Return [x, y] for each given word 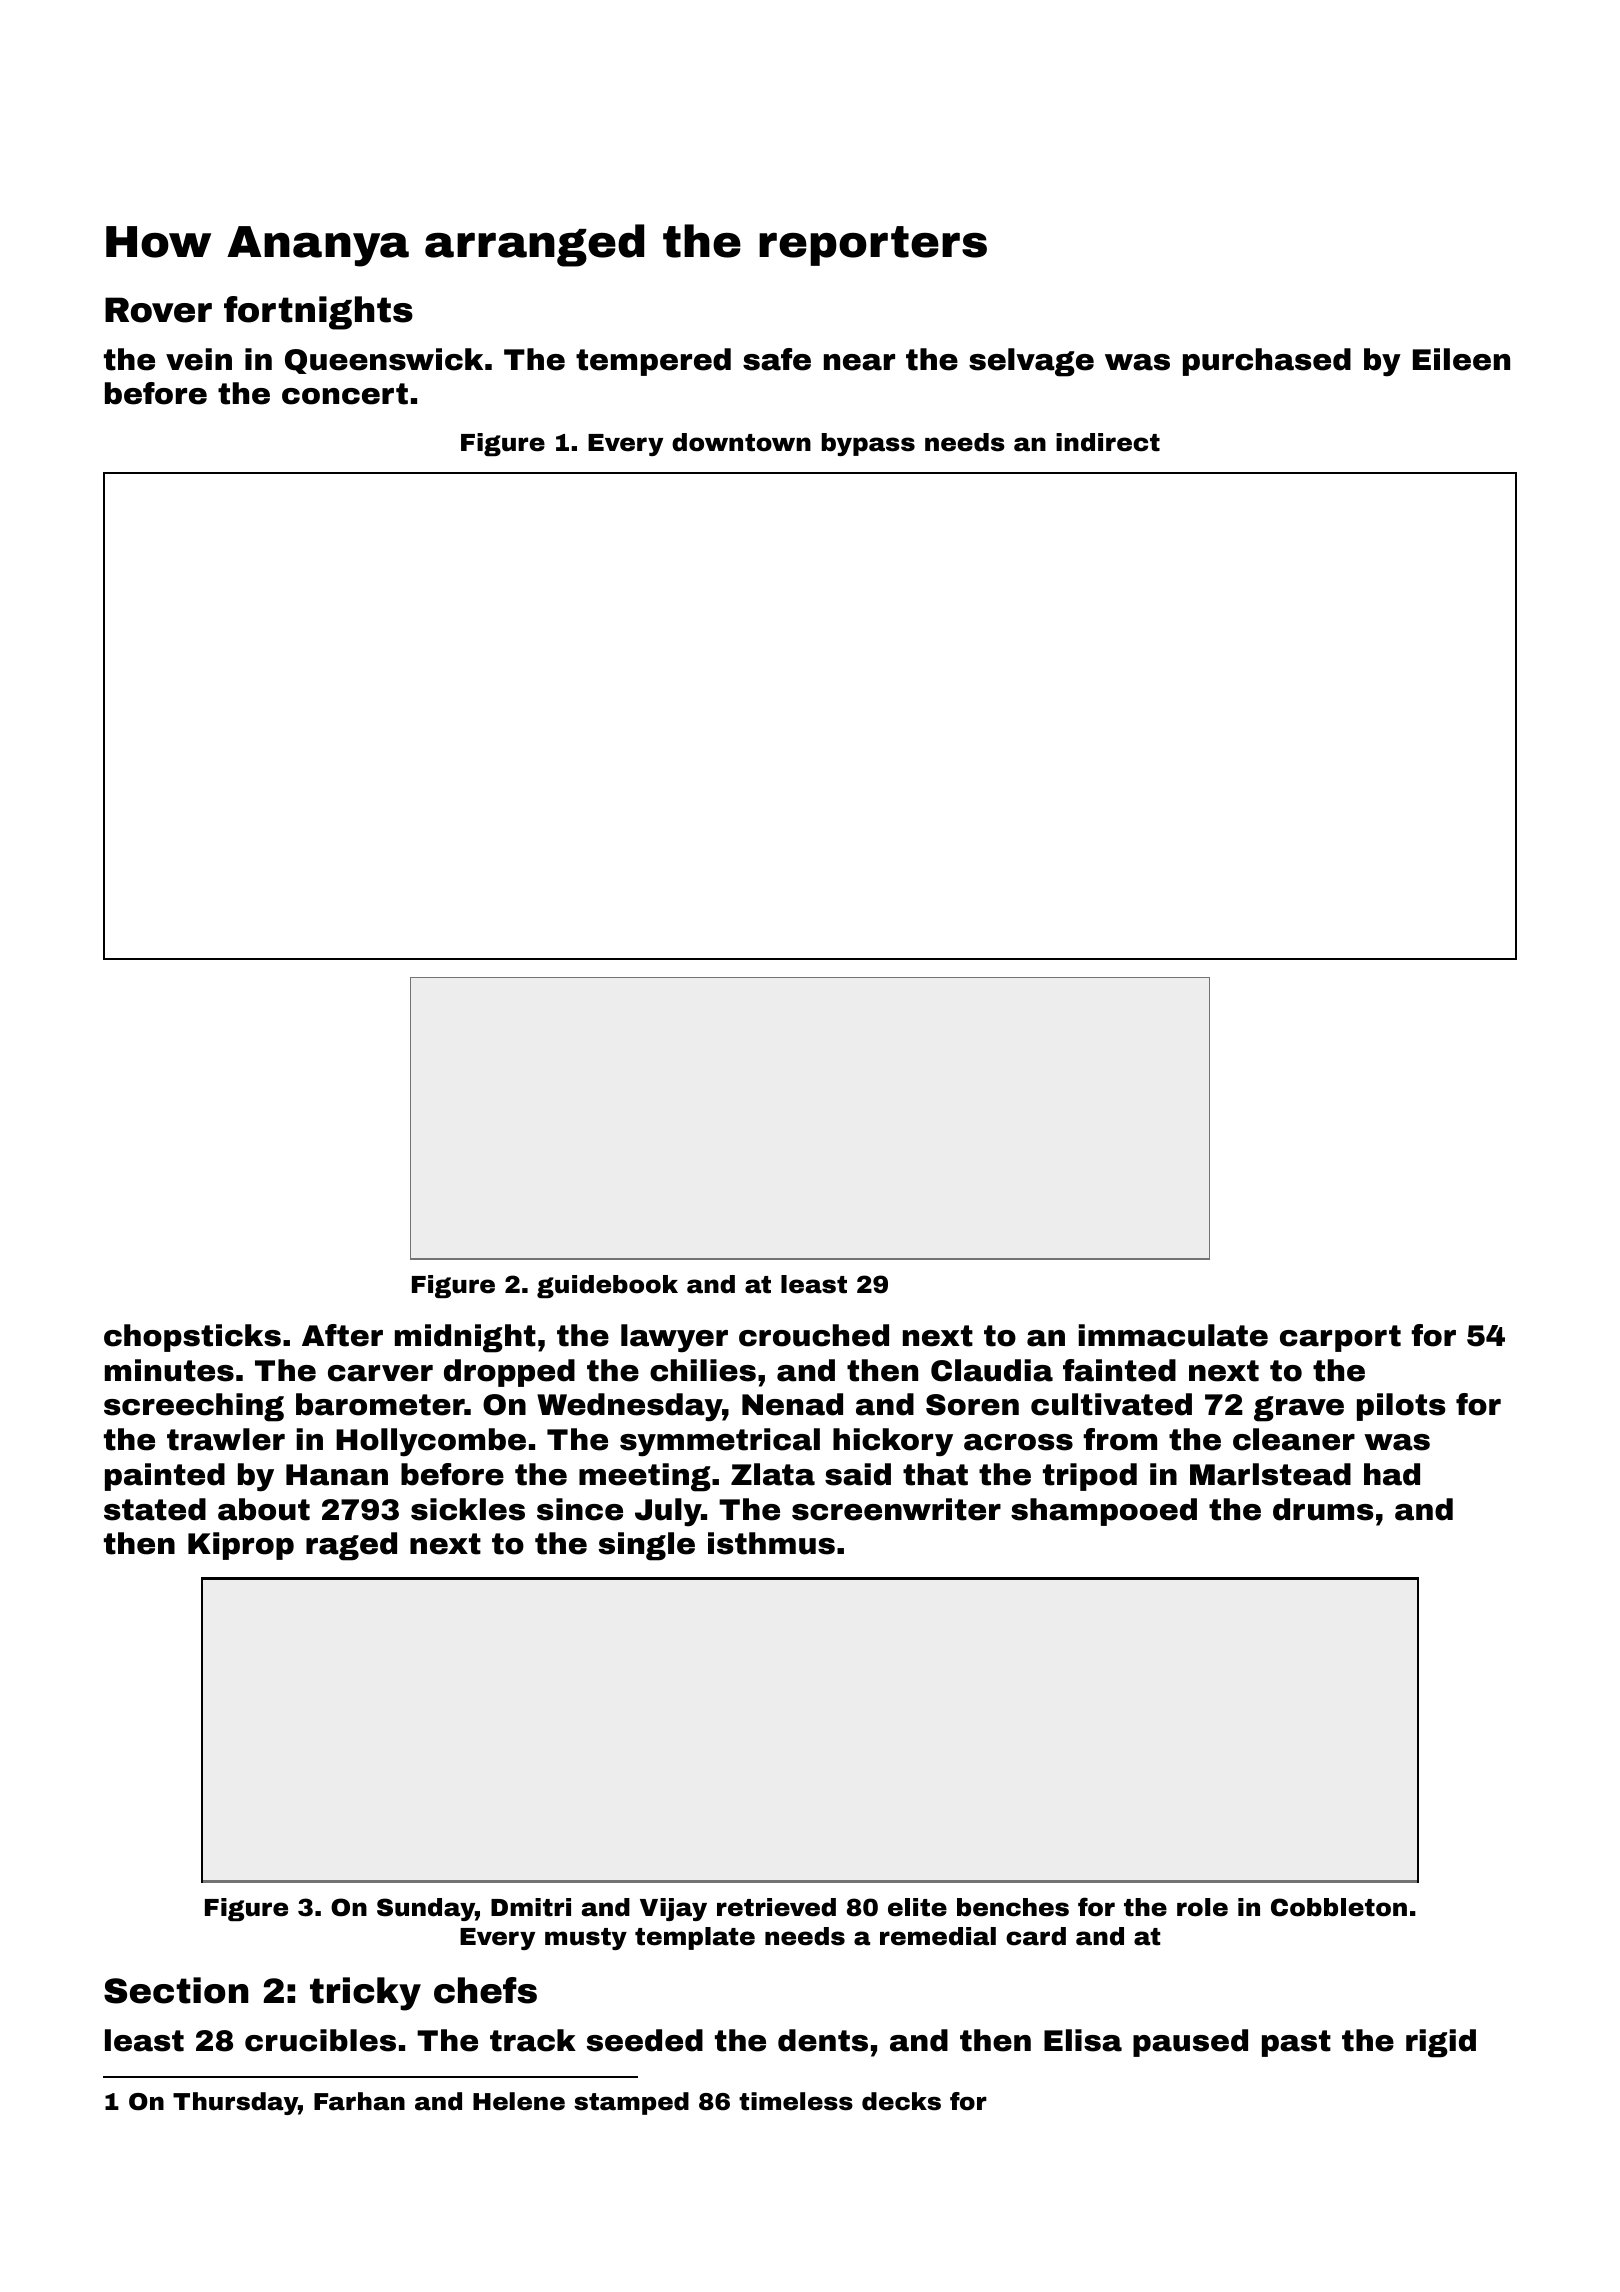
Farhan [359, 2101]
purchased [1267, 362]
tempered [653, 362]
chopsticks [192, 1338]
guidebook [607, 1286]
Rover [158, 310]
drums [1323, 1509]
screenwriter [896, 1509]
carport [1340, 1338]
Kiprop [241, 1546]
